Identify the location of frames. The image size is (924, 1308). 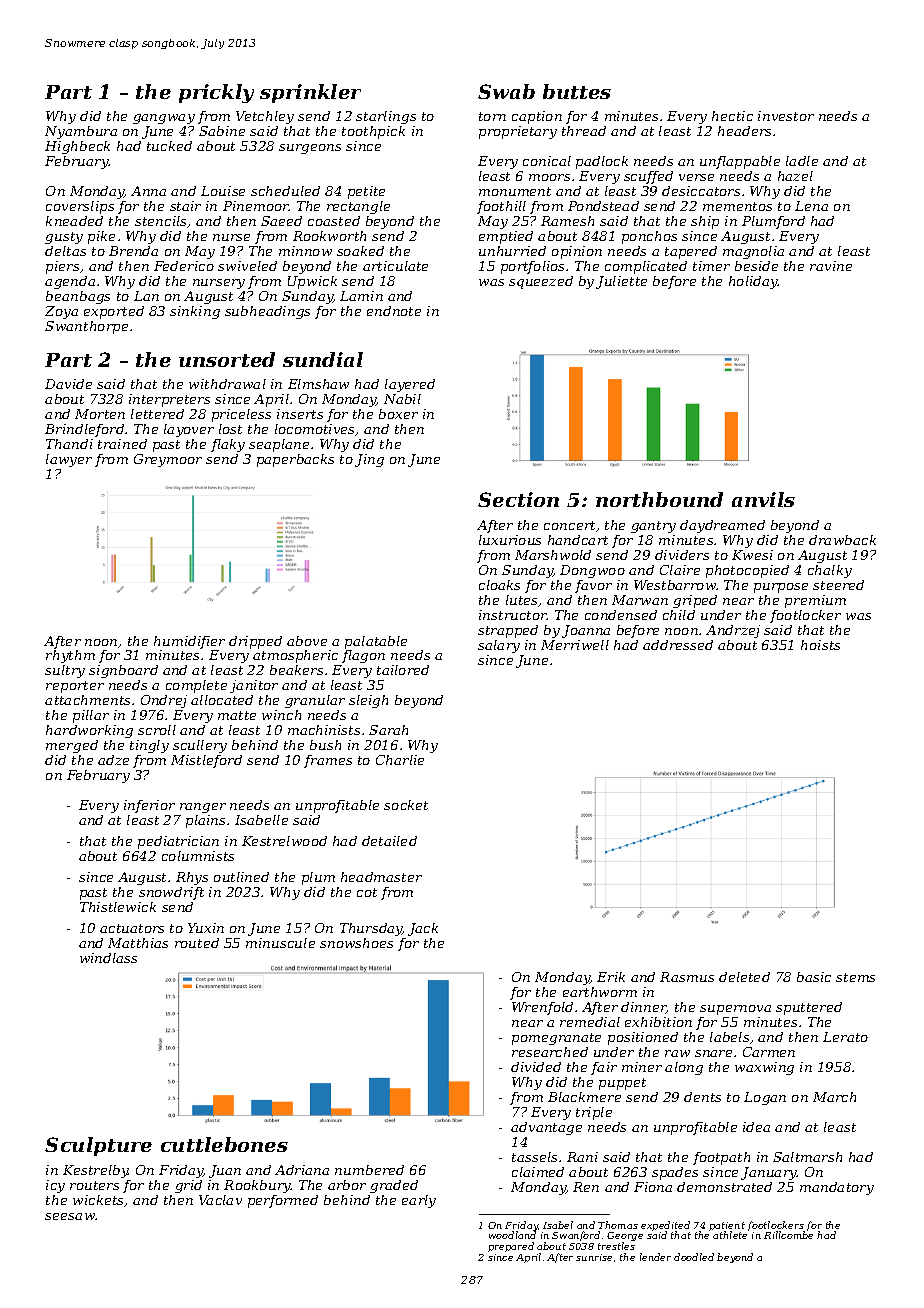
(328, 761).
